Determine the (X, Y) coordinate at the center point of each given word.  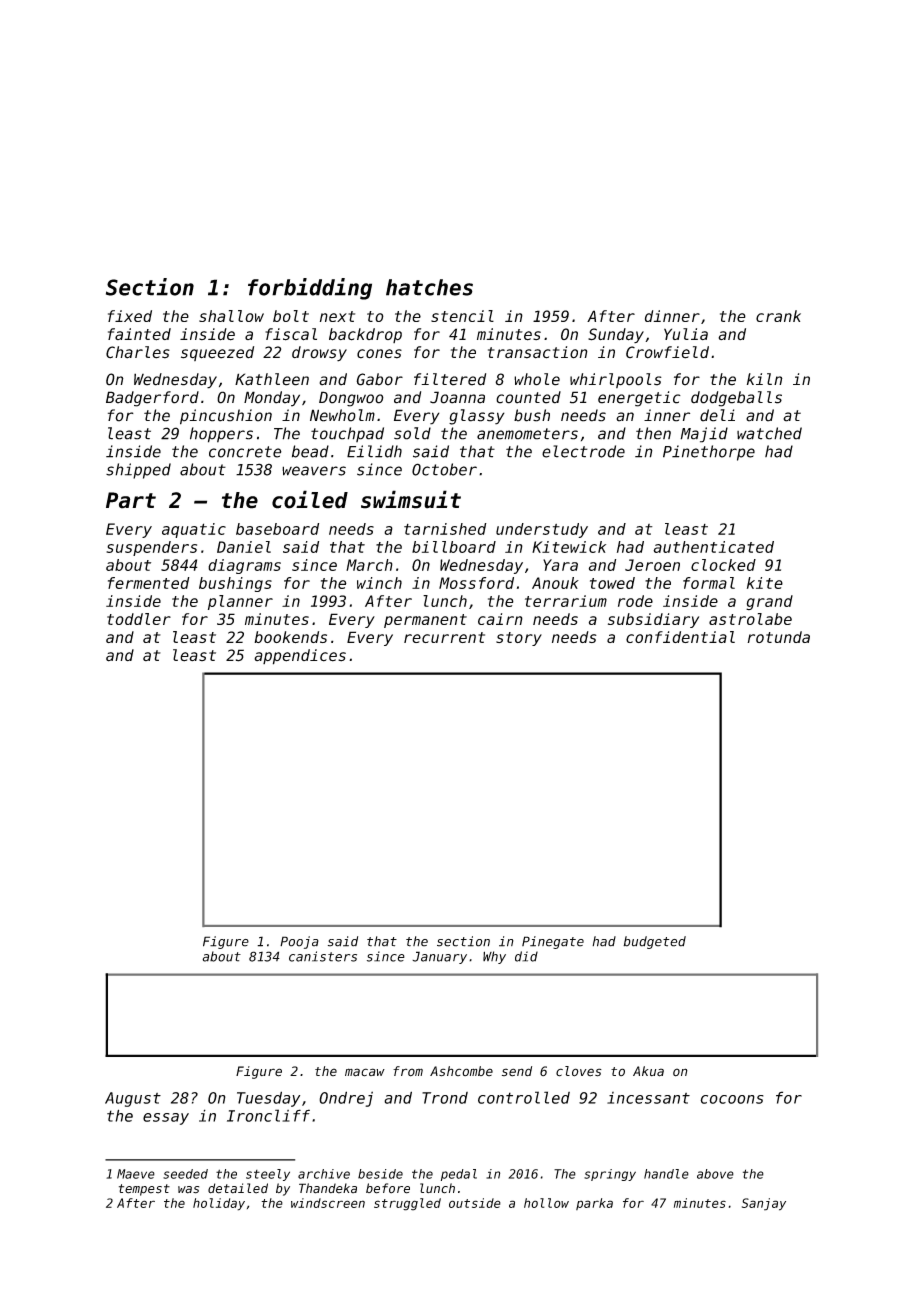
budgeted (654, 942)
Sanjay (764, 1204)
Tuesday (268, 1099)
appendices (300, 657)
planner (240, 602)
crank (778, 316)
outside (475, 1203)
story (519, 639)
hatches (429, 287)
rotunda (778, 637)
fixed (130, 316)
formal (709, 583)
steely (268, 1175)
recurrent (444, 637)
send (517, 1071)
